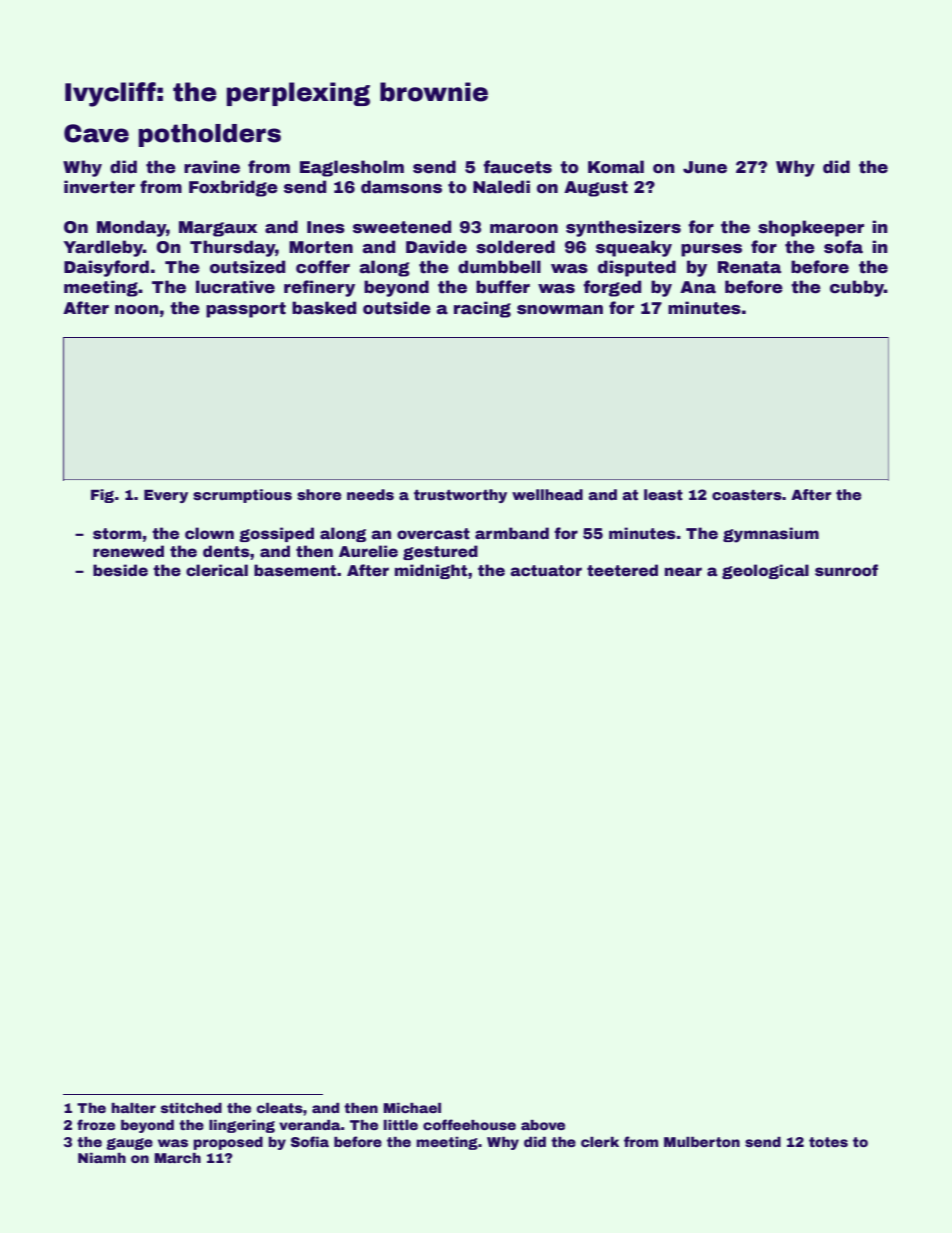  Describe the element at coordinates (242, 496) in the document. I see `scrumptious` at that location.
